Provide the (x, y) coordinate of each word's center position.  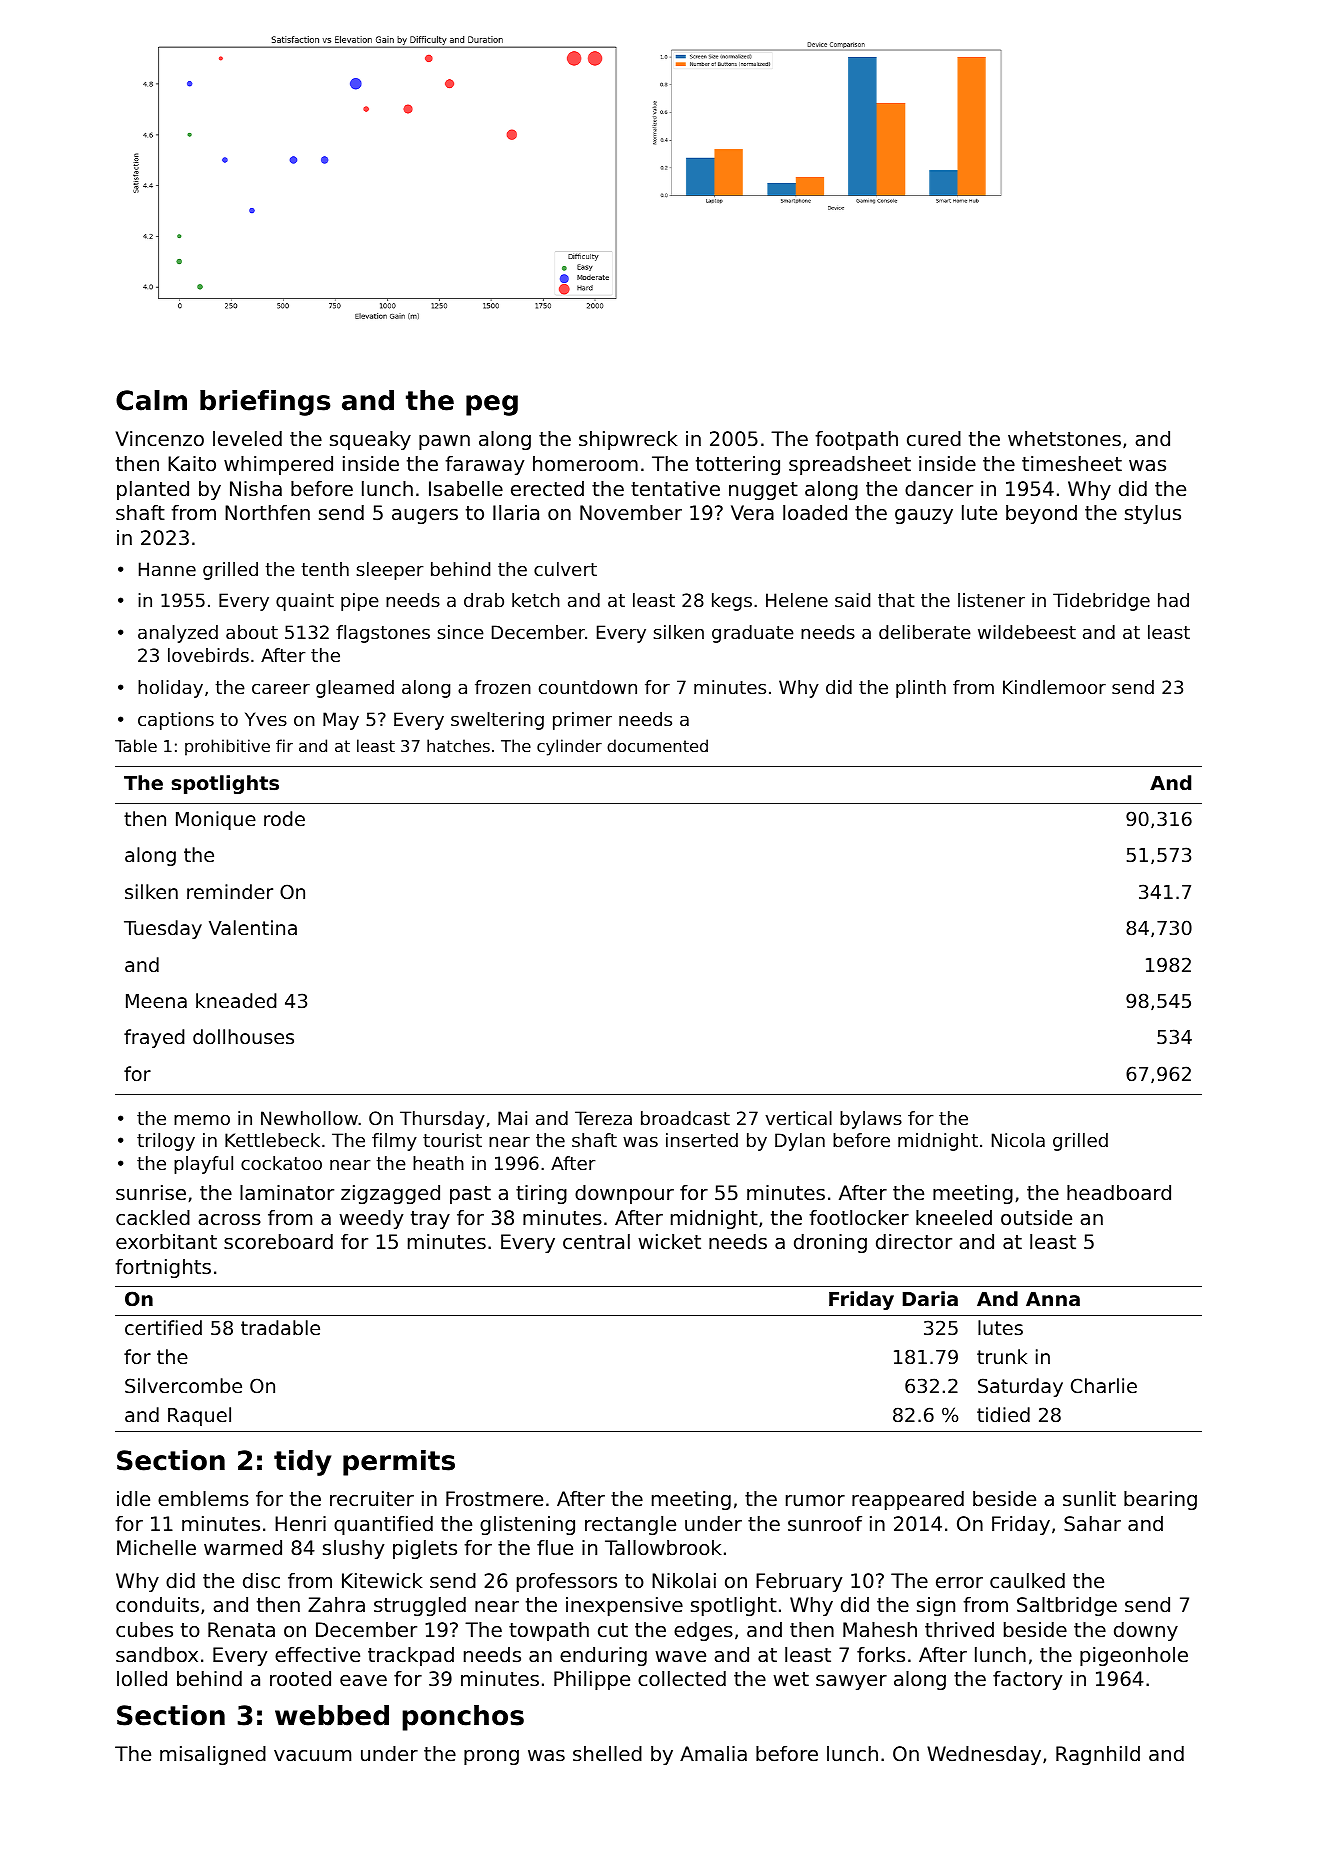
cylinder (569, 747)
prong (491, 1757)
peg (492, 405)
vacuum (312, 1756)
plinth (921, 689)
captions (176, 721)
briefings (265, 403)
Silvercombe (183, 1385)
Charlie (1104, 1385)
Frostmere (494, 1499)
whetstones (1064, 439)
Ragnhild (1098, 1755)
